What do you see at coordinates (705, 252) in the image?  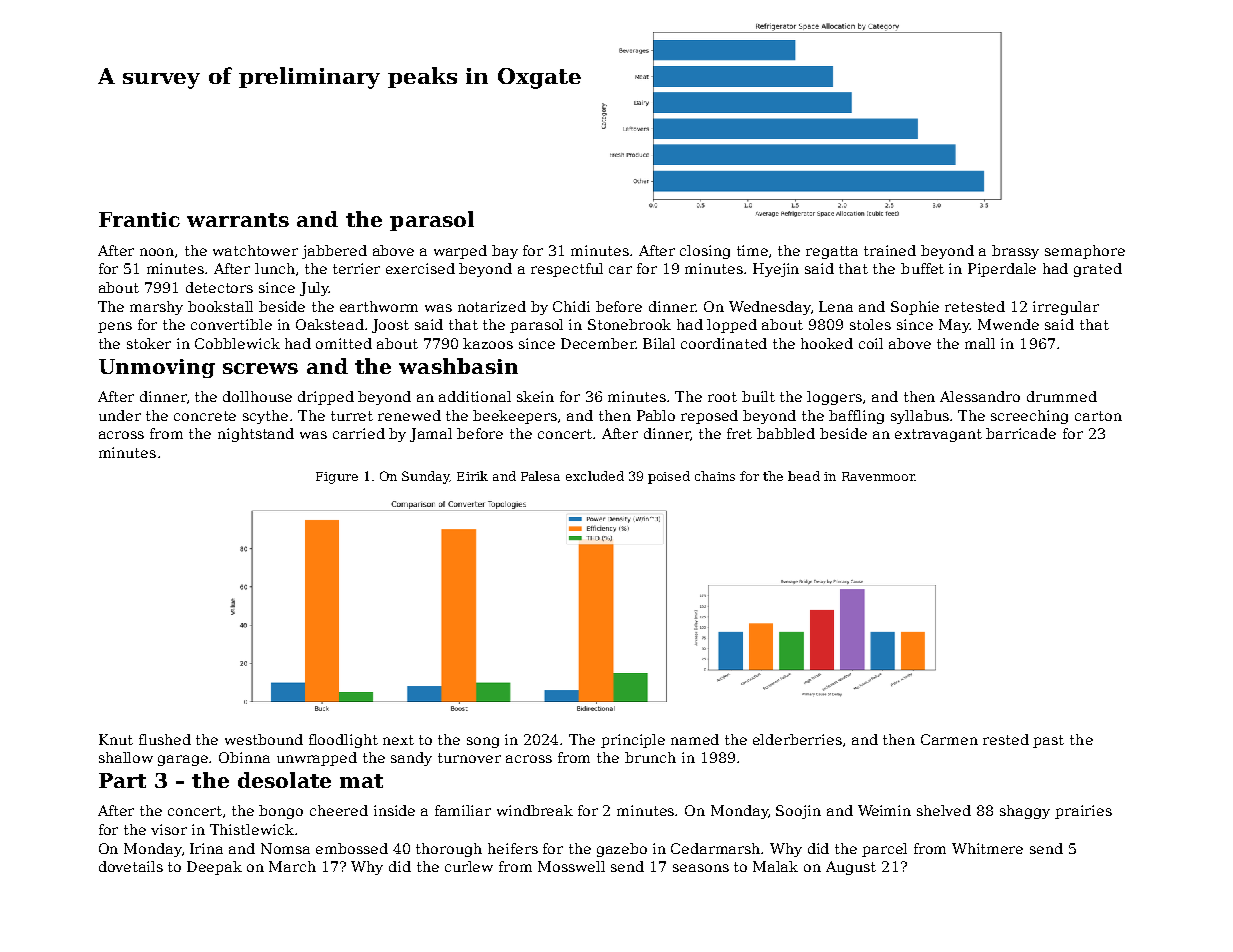 I see `closing` at bounding box center [705, 252].
